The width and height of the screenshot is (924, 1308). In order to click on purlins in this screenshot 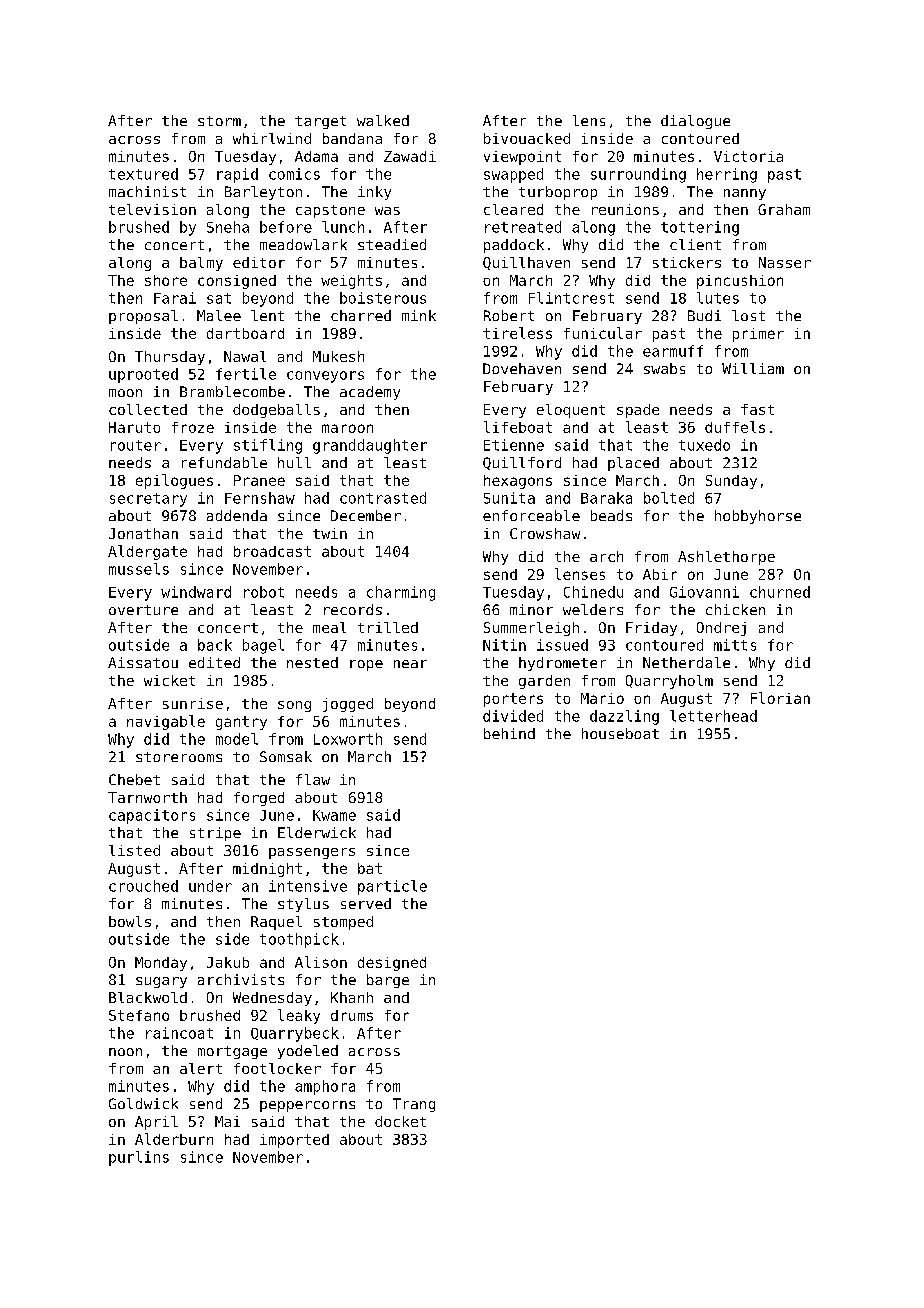, I will do `click(139, 1158)`.
